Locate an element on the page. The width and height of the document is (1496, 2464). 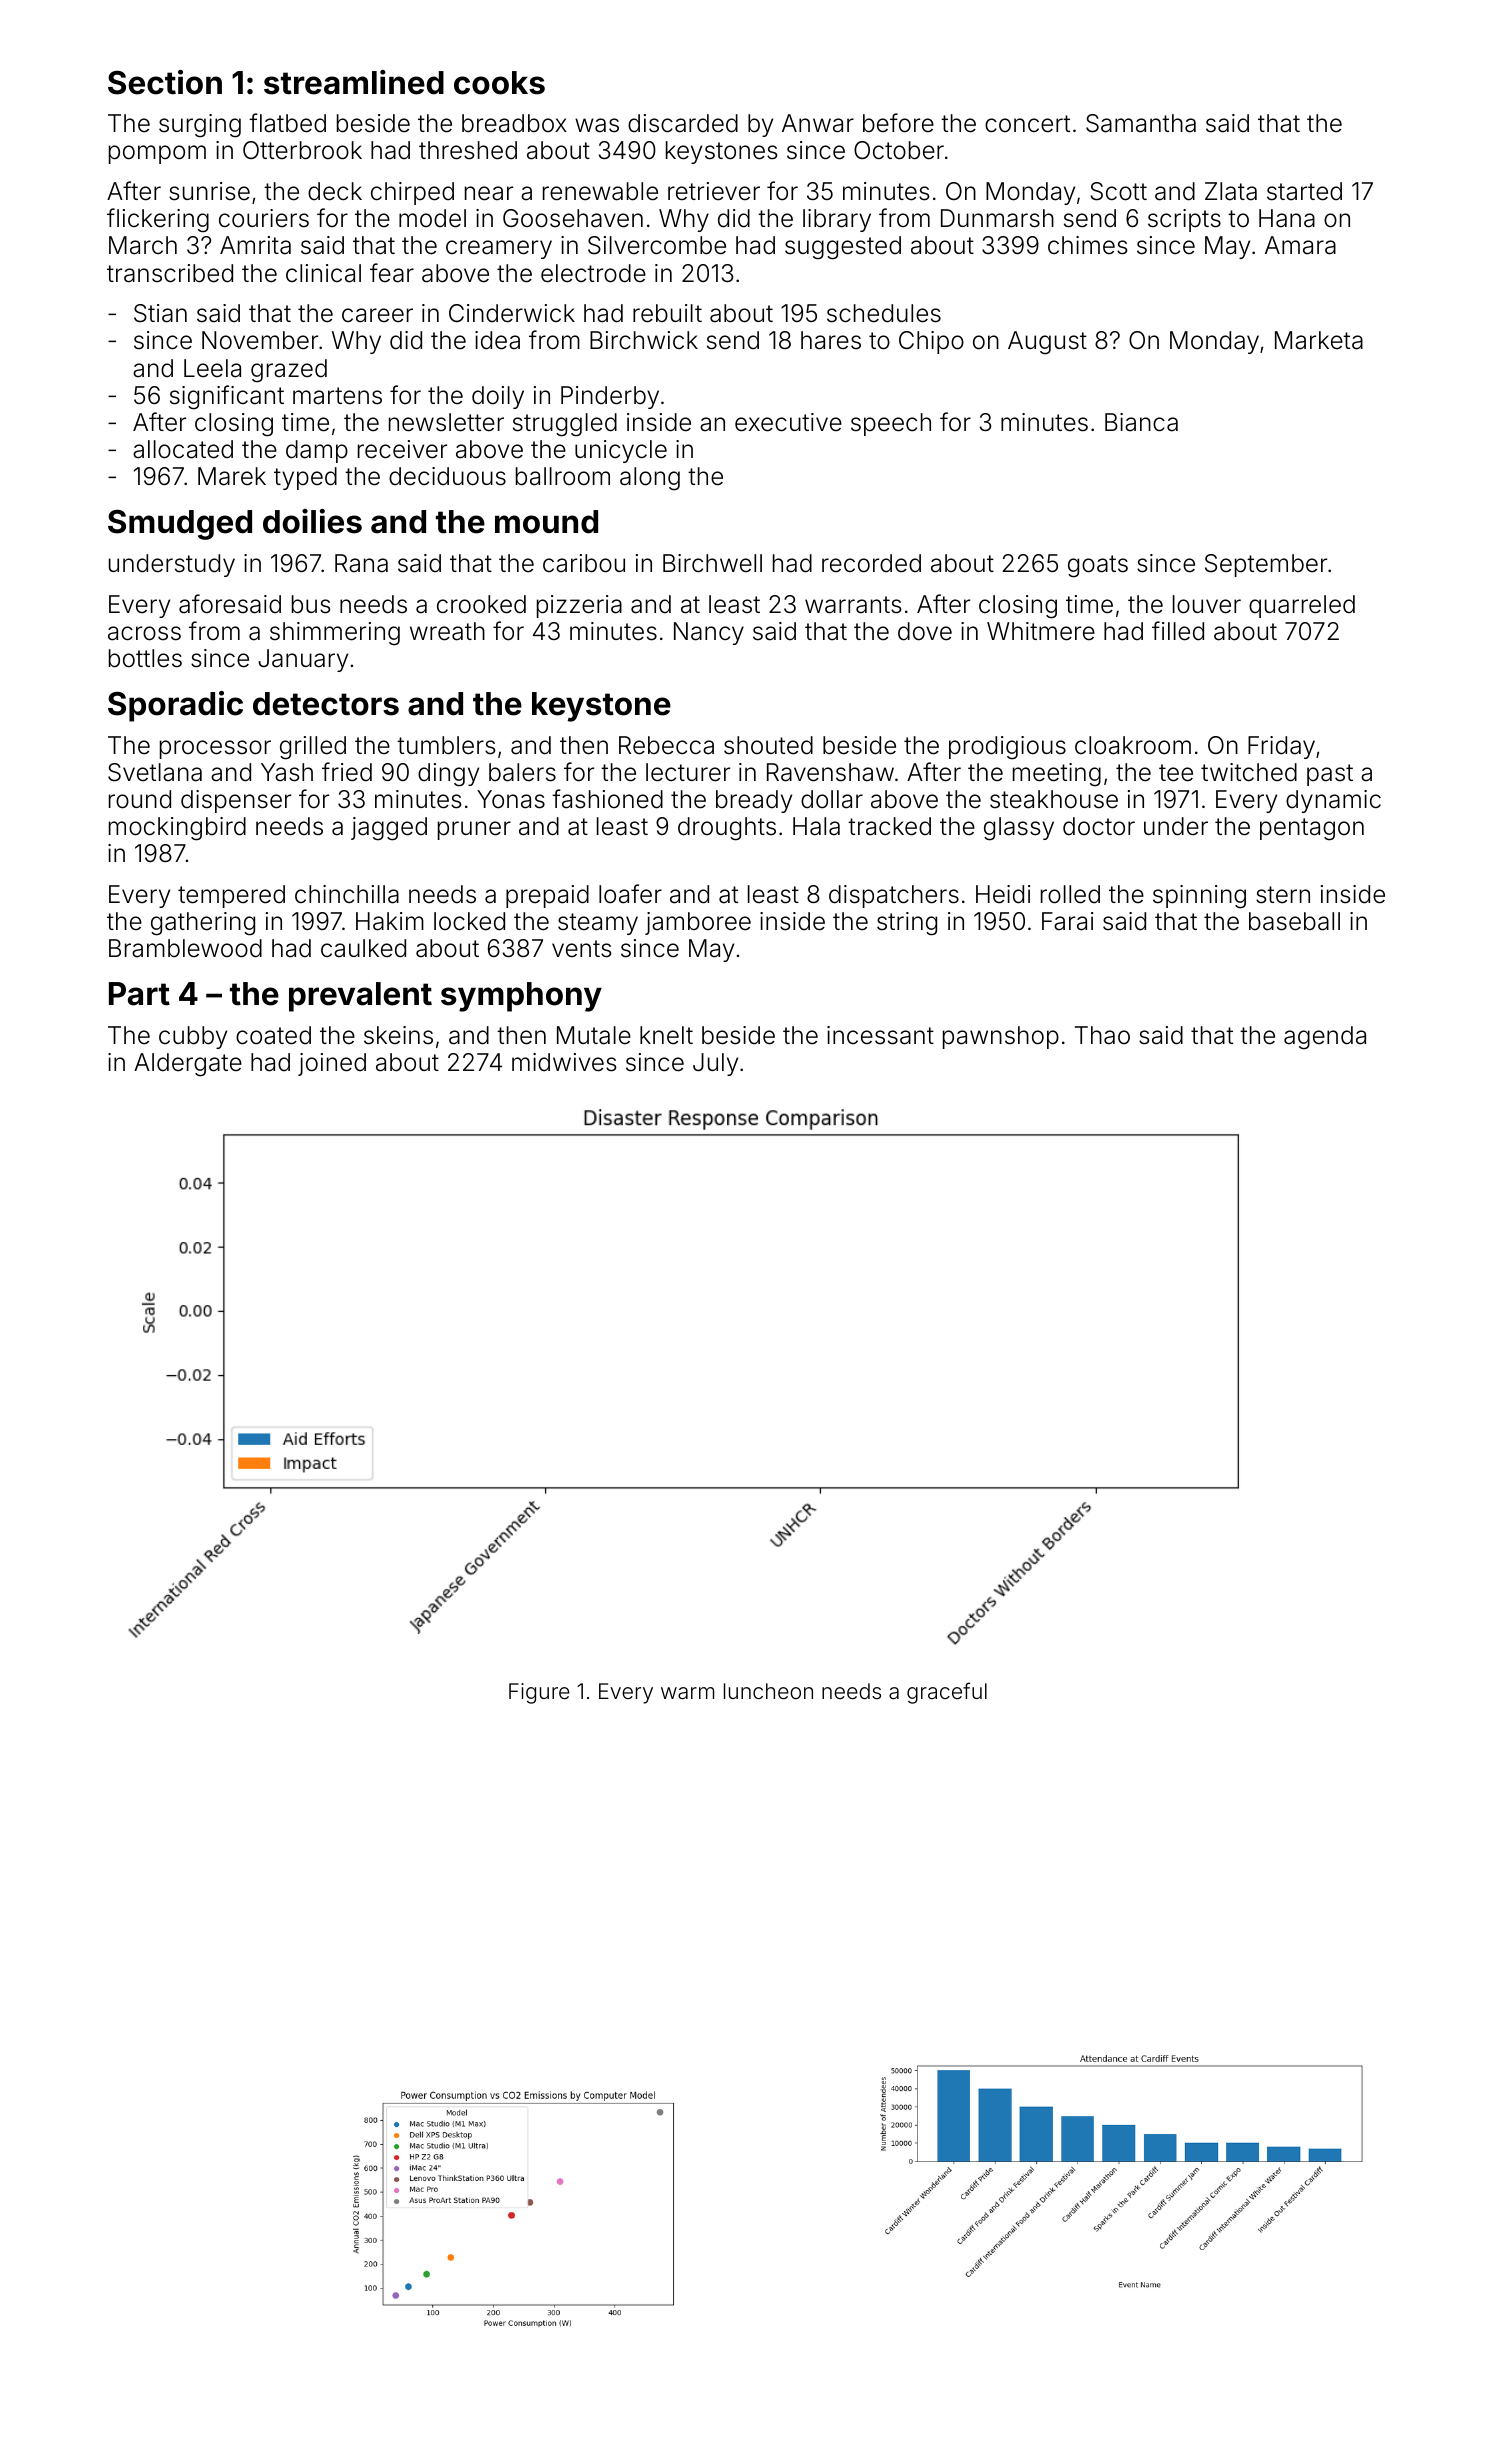
warm is located at coordinates (687, 1693).
